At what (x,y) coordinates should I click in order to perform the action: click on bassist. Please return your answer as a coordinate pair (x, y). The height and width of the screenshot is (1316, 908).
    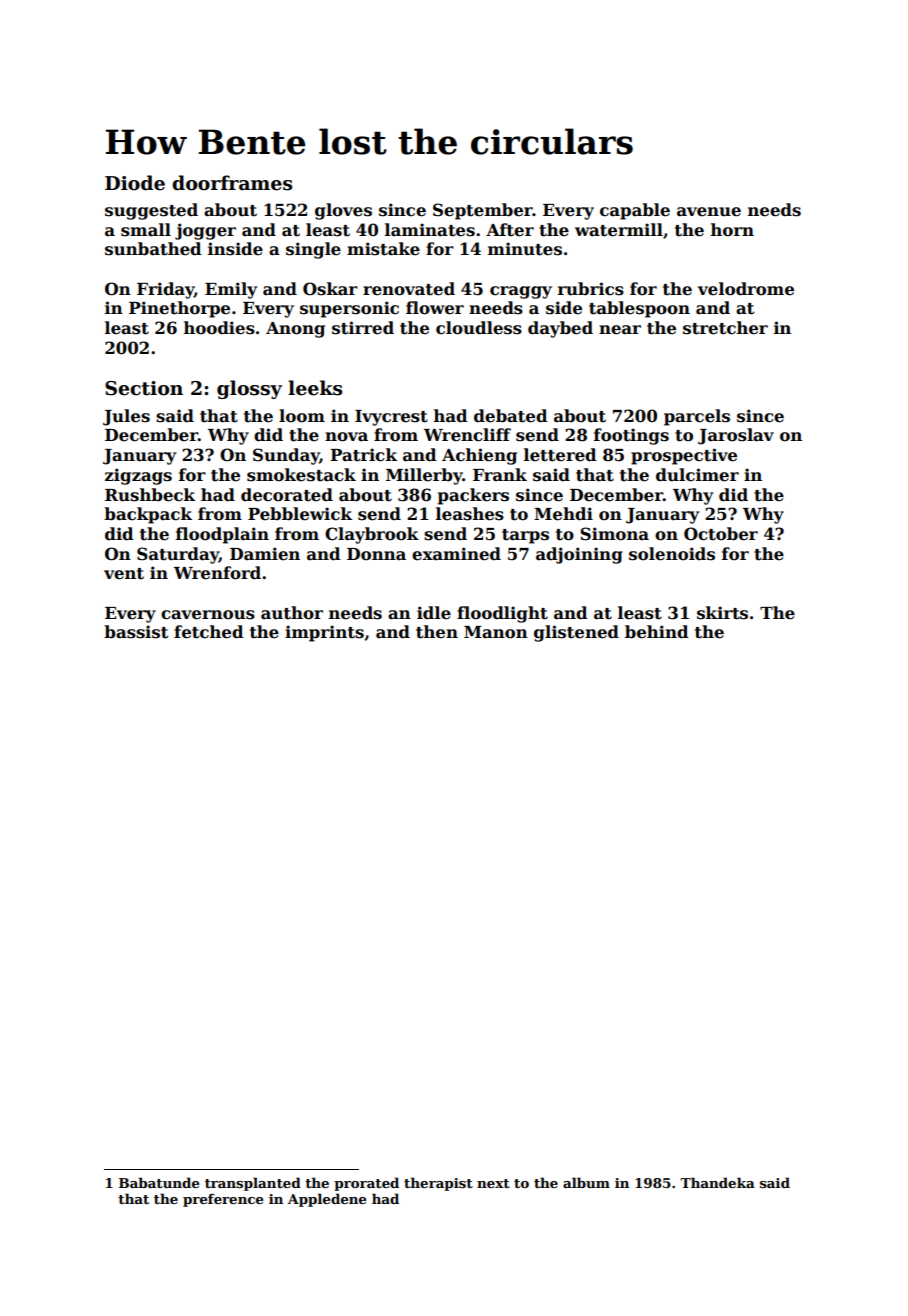
    Looking at the image, I should click on (136, 632).
